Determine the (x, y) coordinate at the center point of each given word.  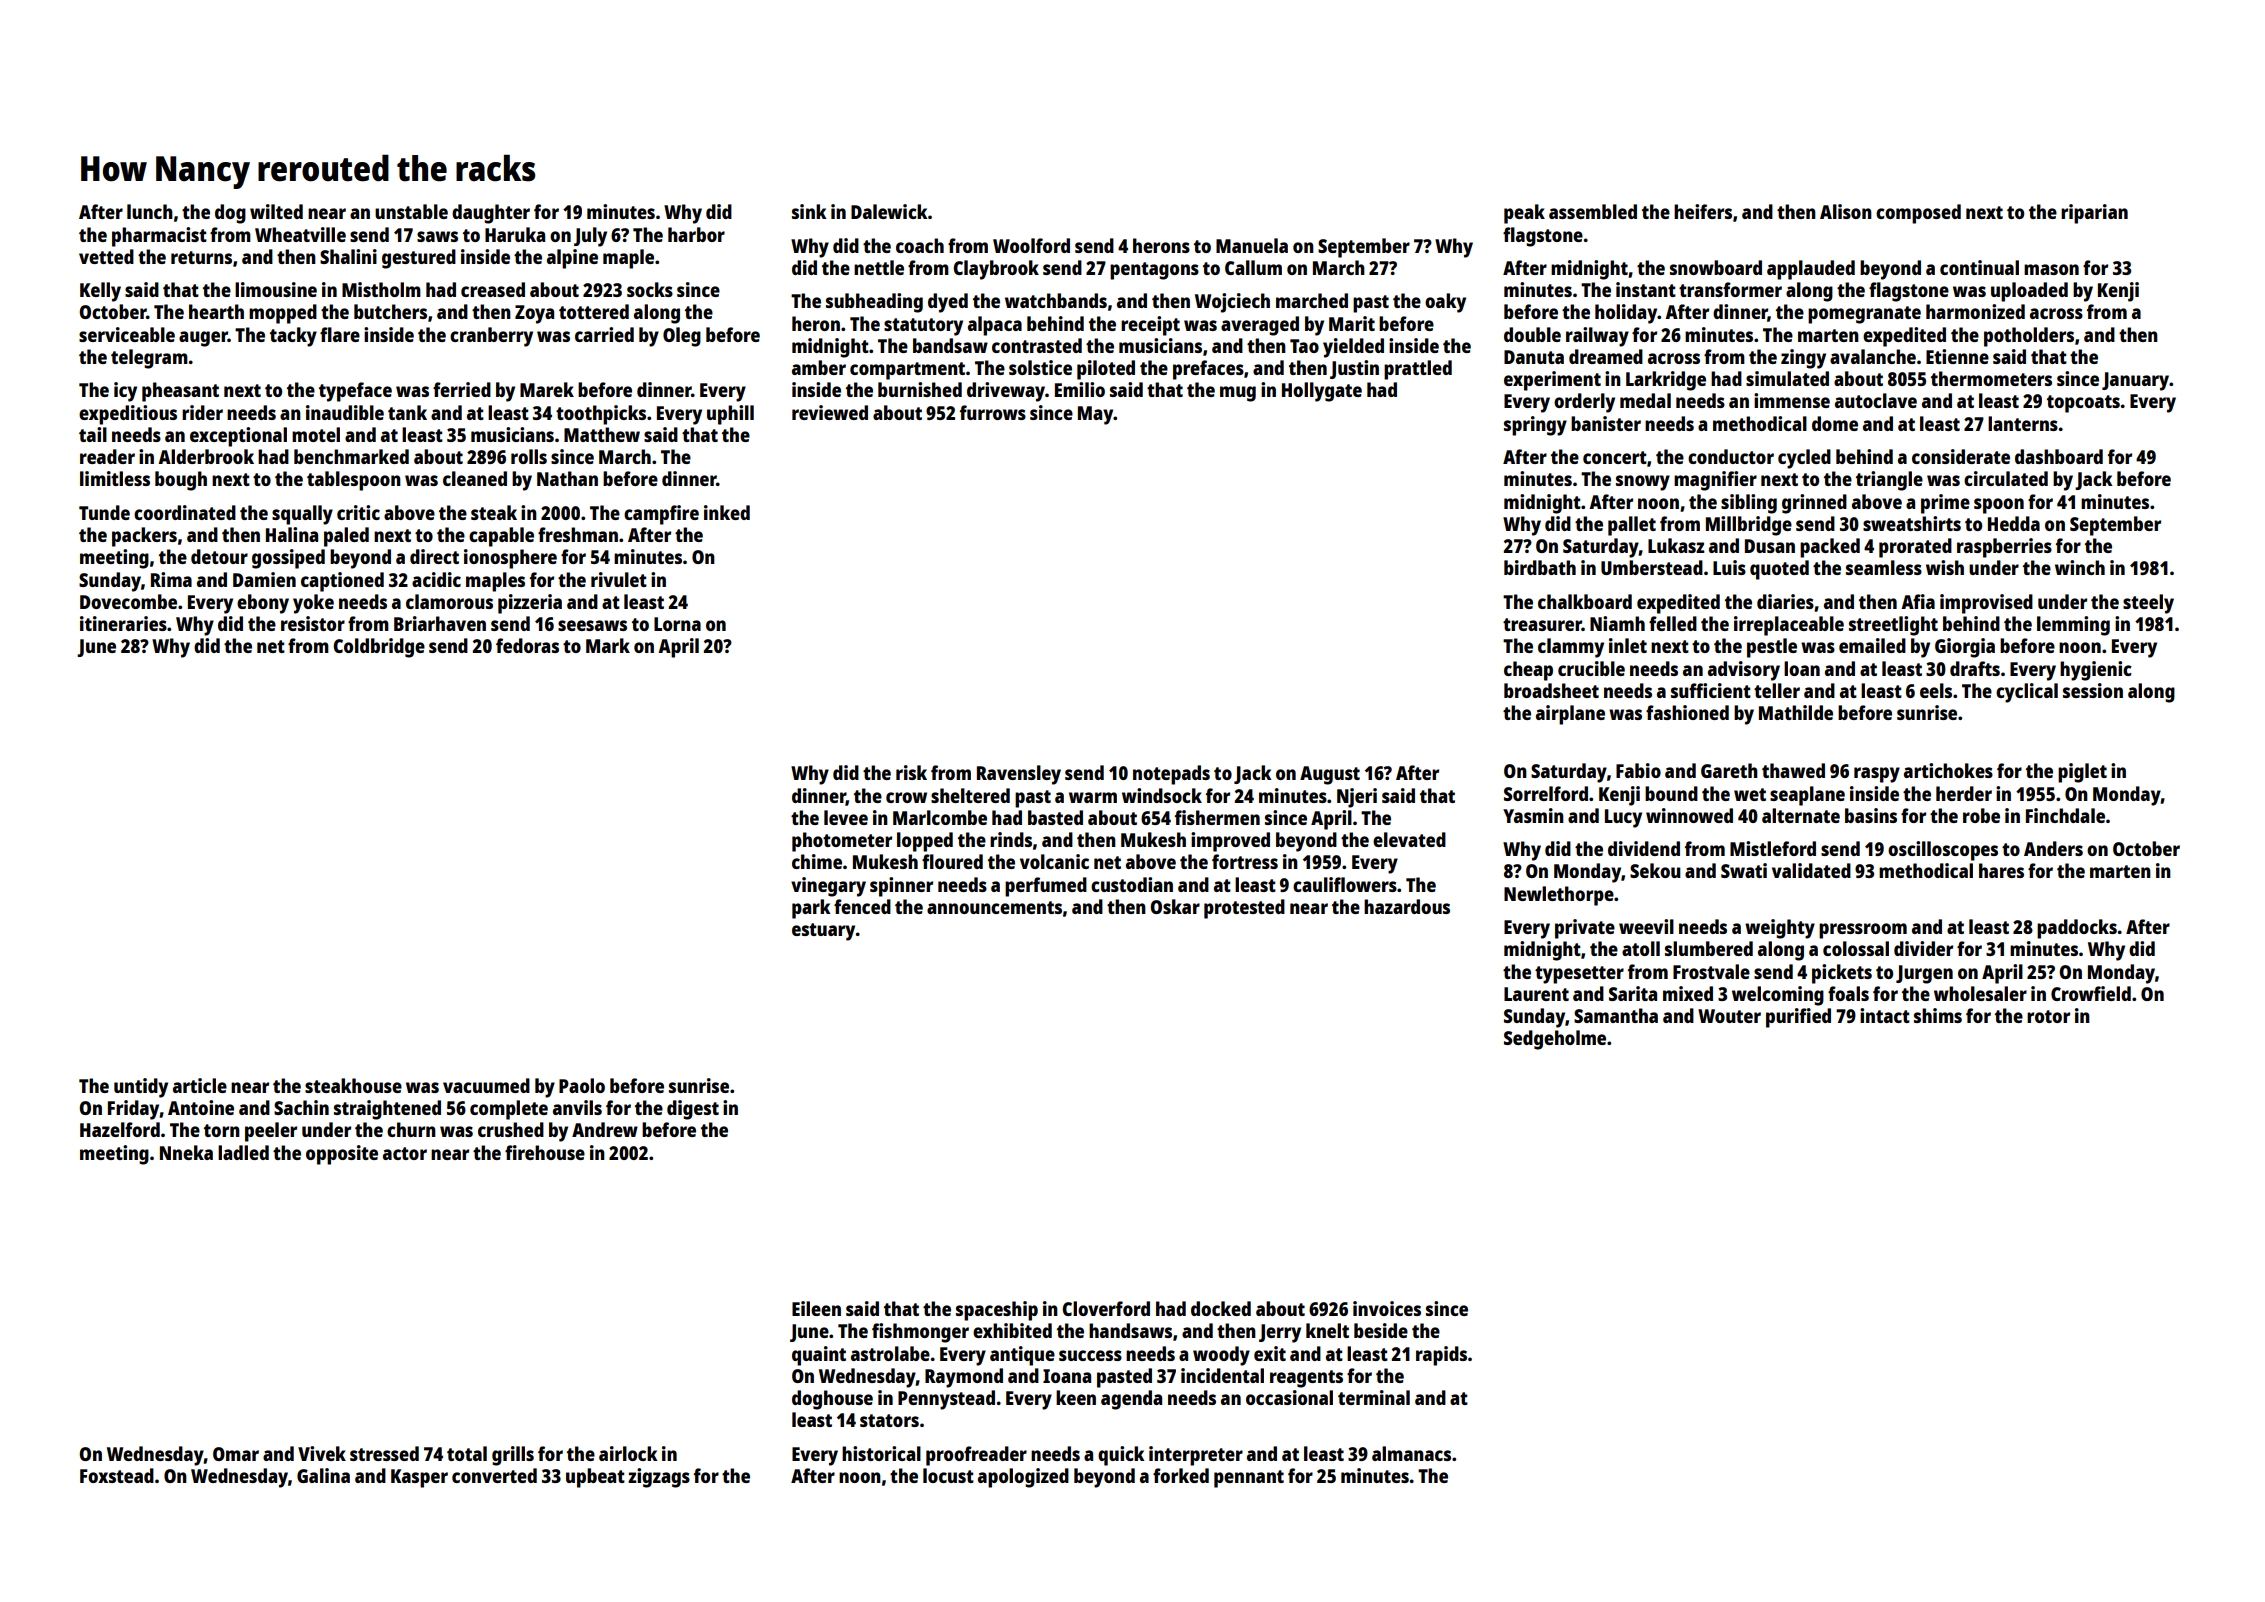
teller (1777, 690)
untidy (141, 1088)
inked (727, 512)
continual (1979, 267)
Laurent (1536, 994)
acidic (436, 579)
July (590, 237)
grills (513, 1456)
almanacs (1411, 1453)
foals (1848, 993)
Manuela (1252, 245)
